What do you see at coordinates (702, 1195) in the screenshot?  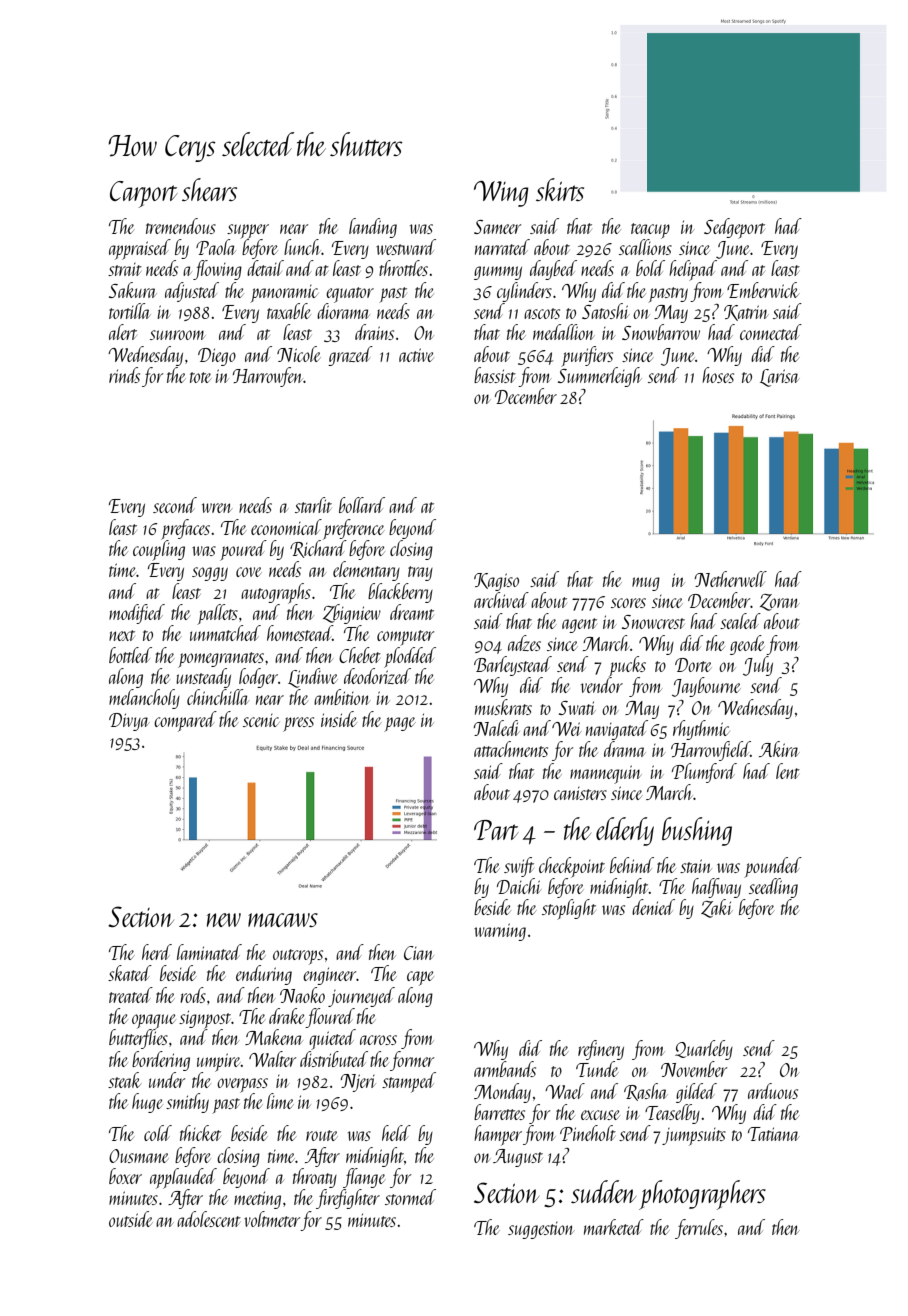 I see `photographers` at bounding box center [702, 1195].
